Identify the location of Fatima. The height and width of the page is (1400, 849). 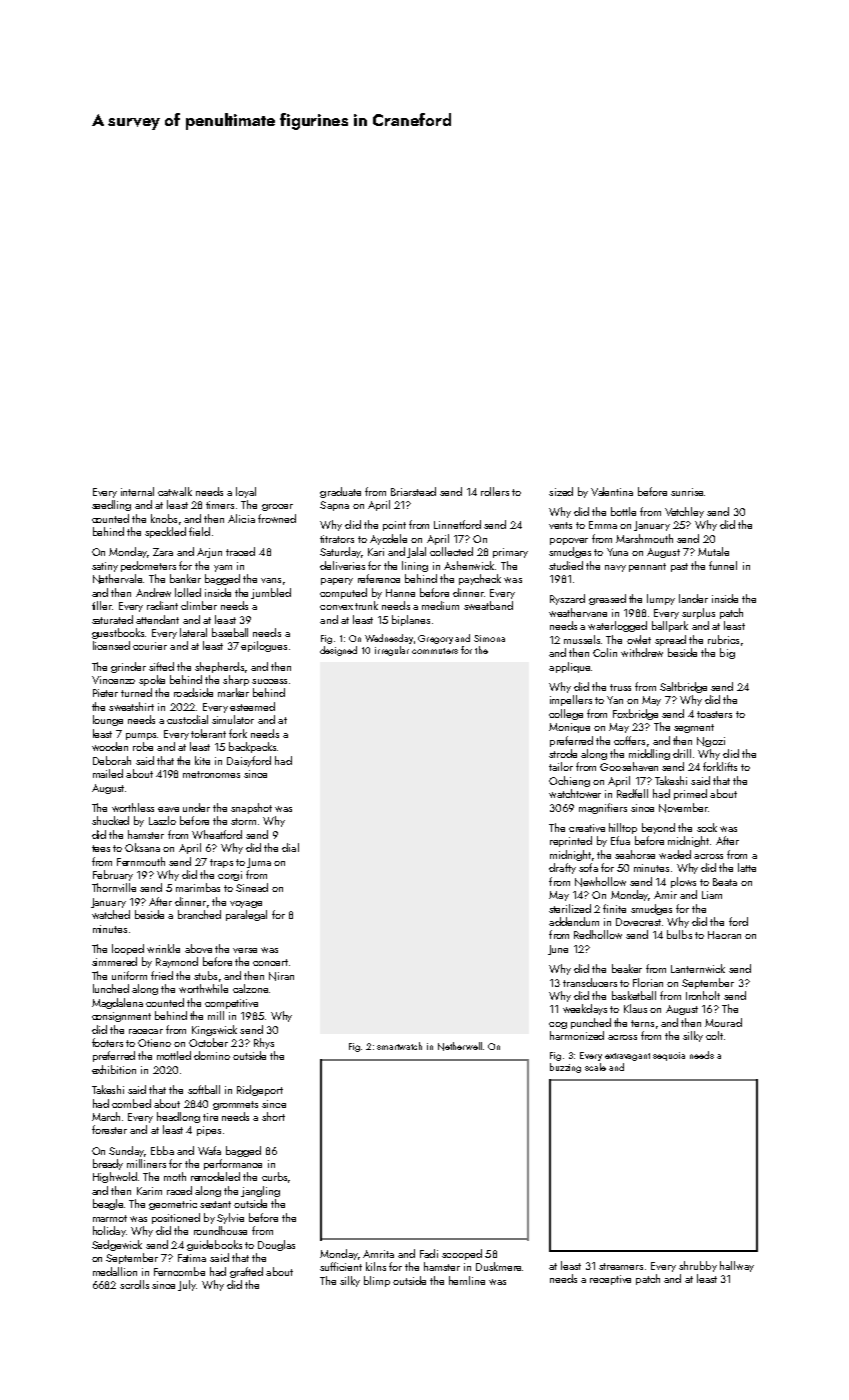
(192, 1258).
